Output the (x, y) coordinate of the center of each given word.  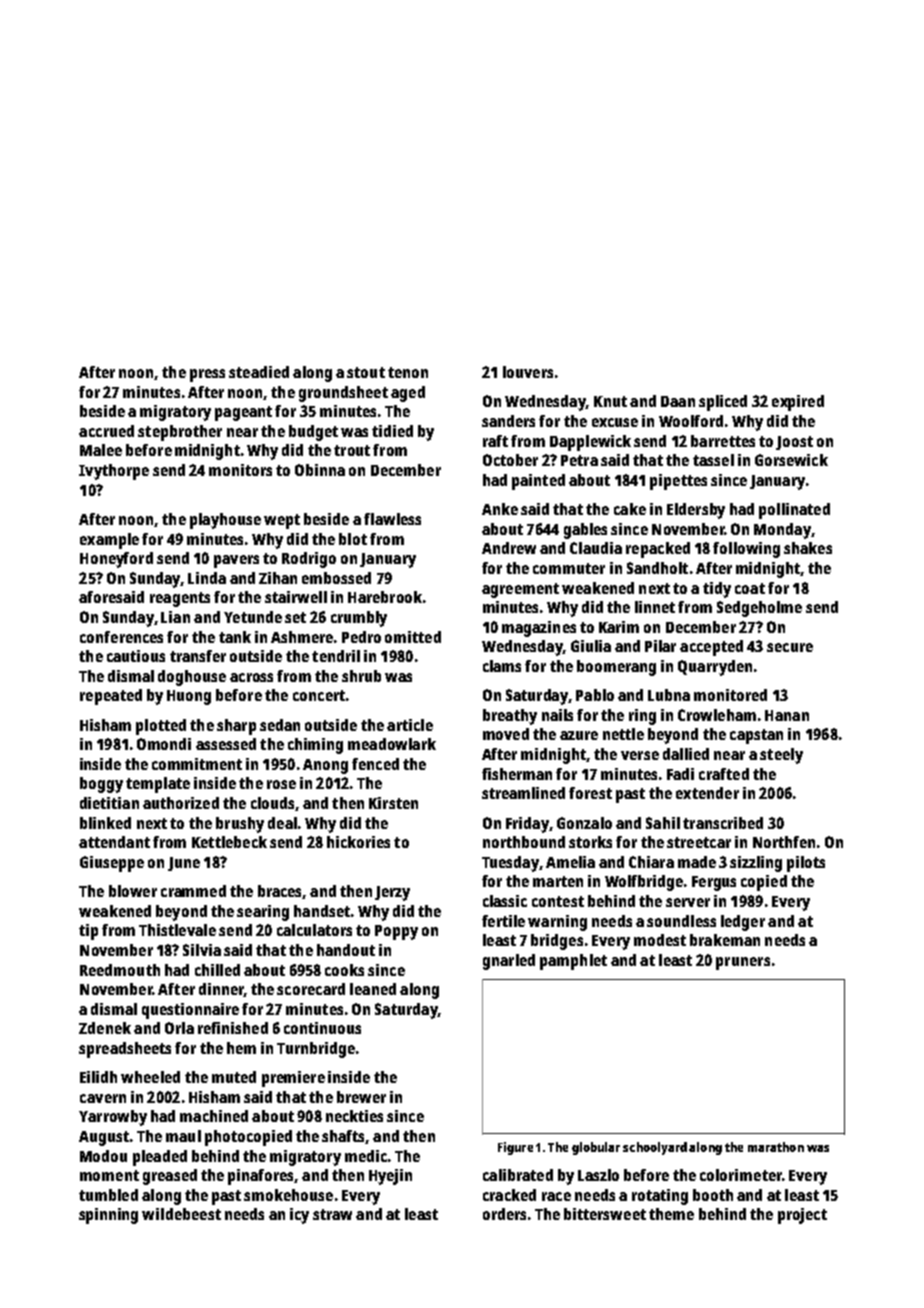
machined (214, 1116)
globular (596, 1148)
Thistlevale (177, 930)
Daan (678, 401)
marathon (776, 1147)
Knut (610, 401)
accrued (106, 431)
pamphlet (573, 962)
